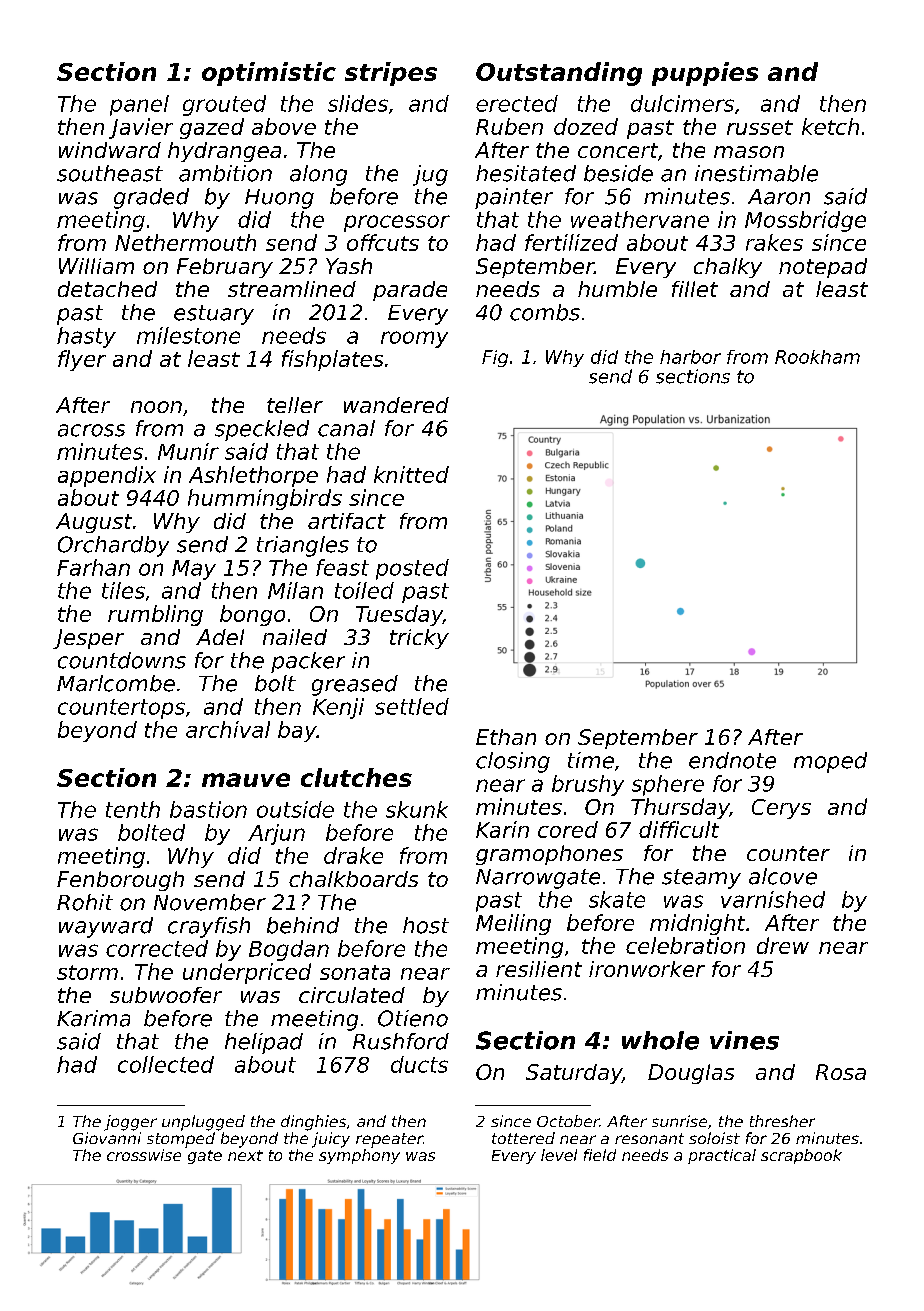 This screenshot has height=1311, width=924. Describe the element at coordinates (123, 590) in the screenshot. I see `tiles` at that location.
